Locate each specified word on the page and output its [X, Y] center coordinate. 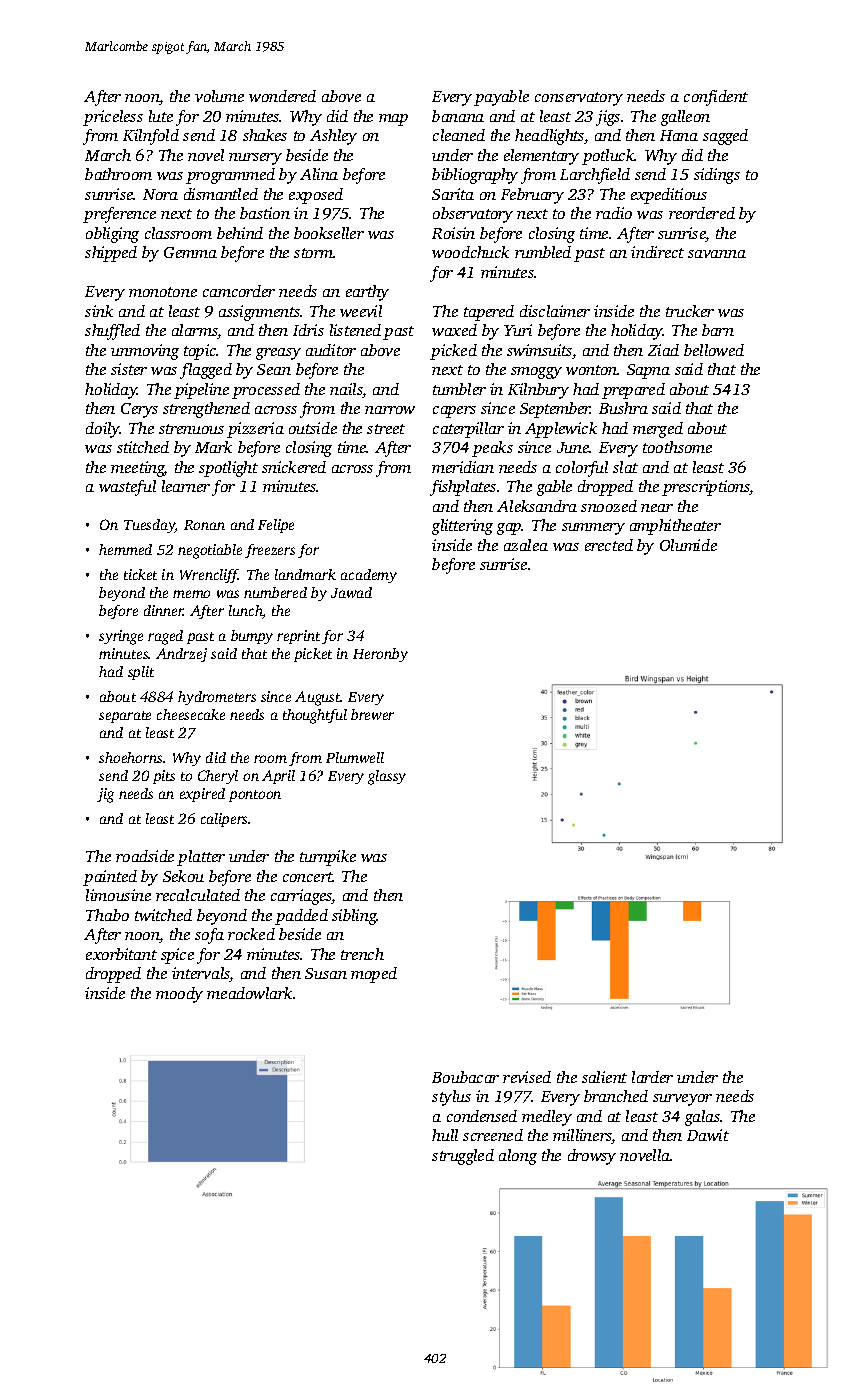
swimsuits [540, 351]
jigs [608, 118]
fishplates [463, 488]
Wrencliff [209, 576]
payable [501, 98]
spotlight [228, 469]
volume [219, 96]
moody [179, 995]
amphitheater [675, 527]
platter [201, 858]
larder [652, 1077]
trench [362, 954]
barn [718, 330]
